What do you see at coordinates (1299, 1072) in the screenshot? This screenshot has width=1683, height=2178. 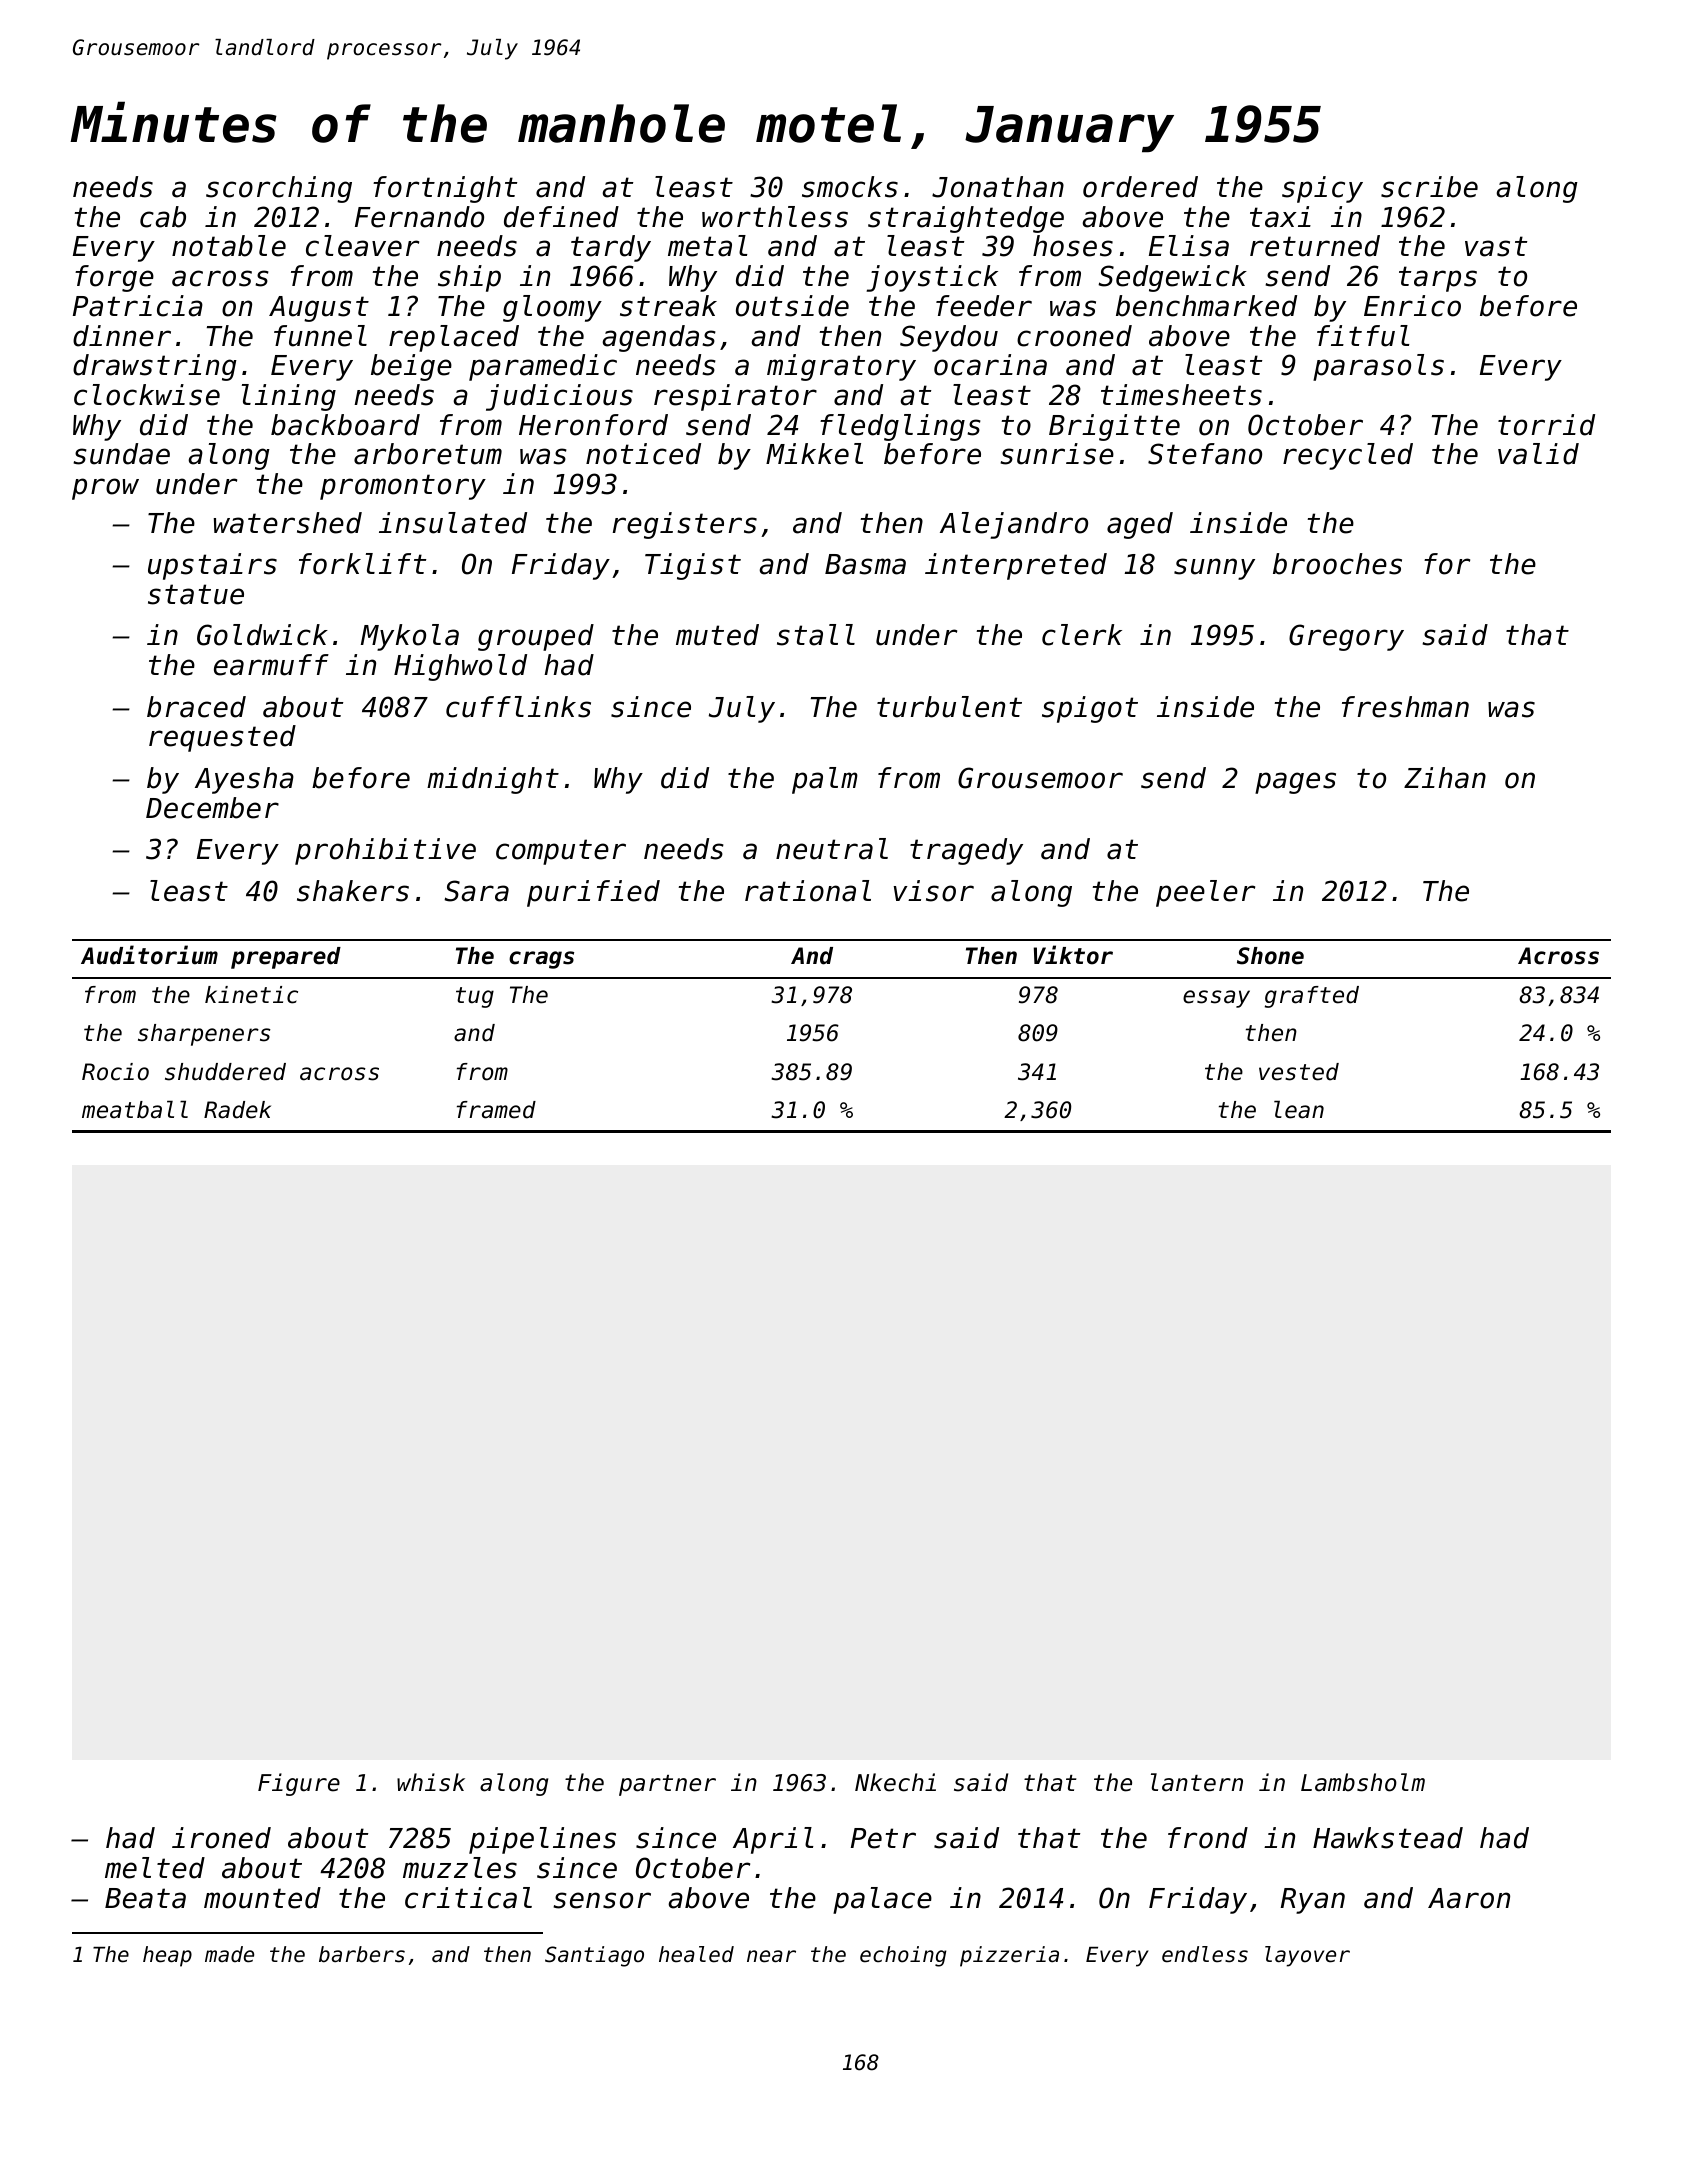 I see `vested` at bounding box center [1299, 1072].
